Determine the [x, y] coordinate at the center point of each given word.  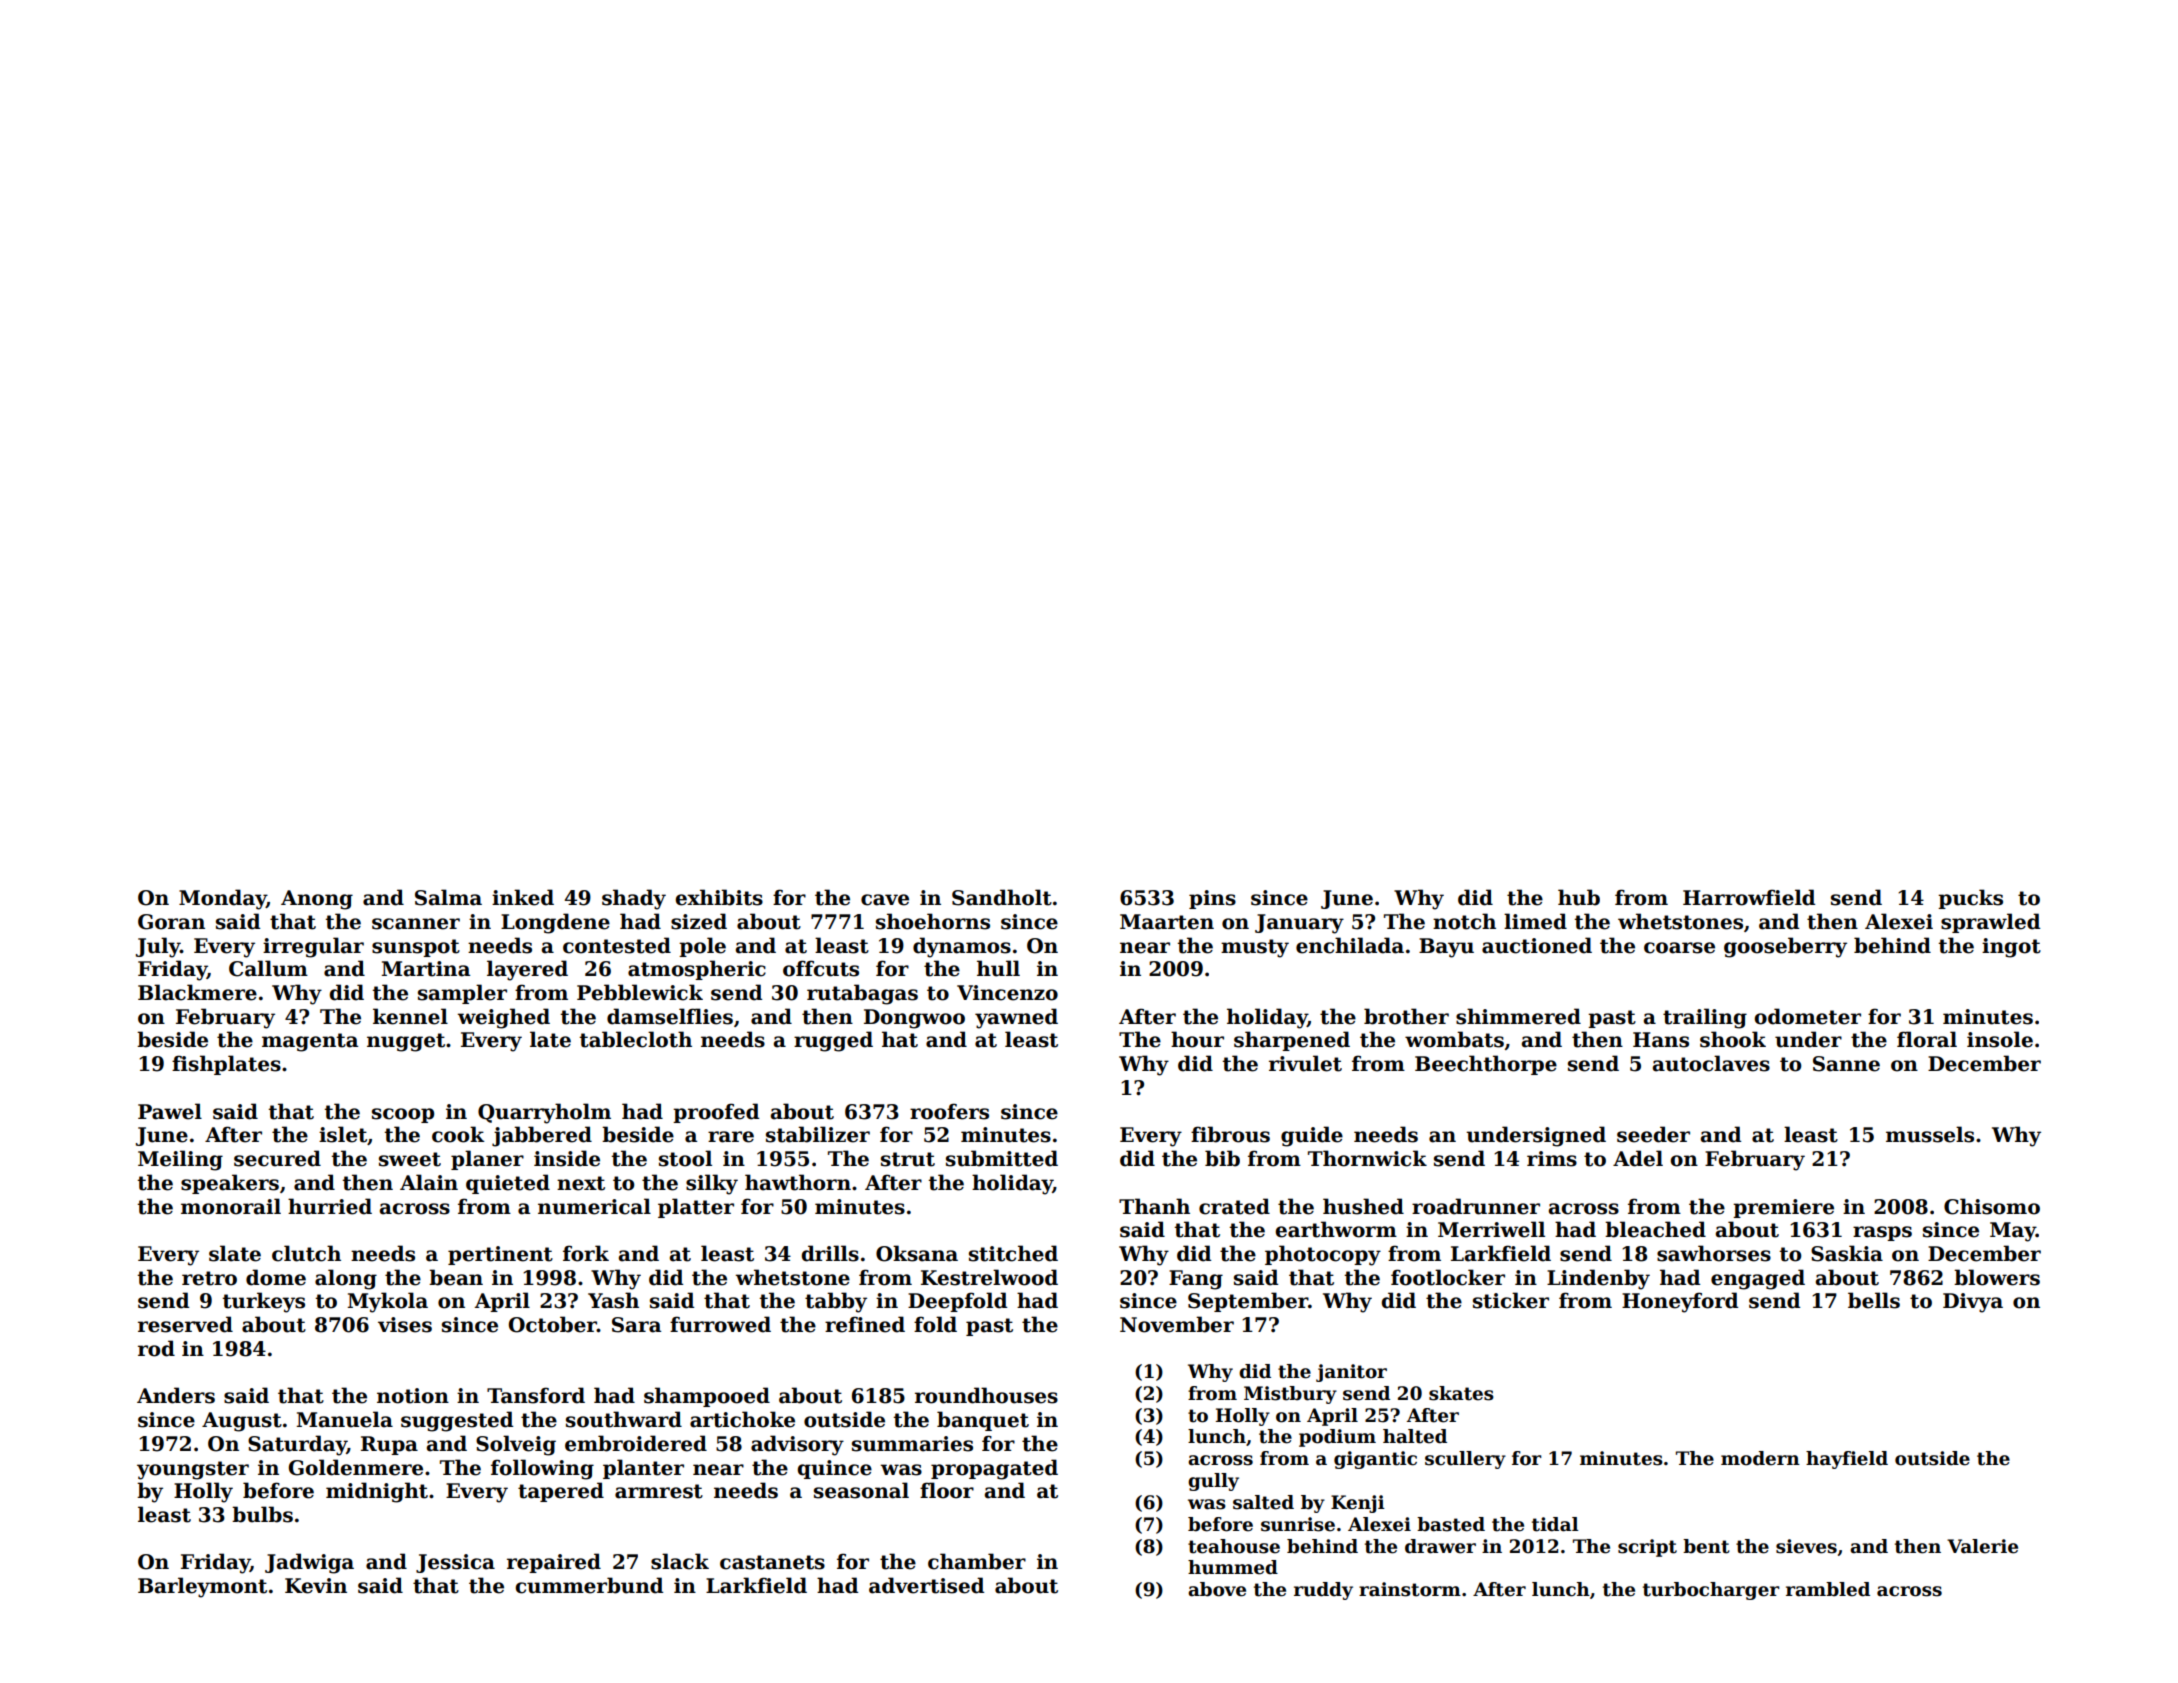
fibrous [1230, 1134]
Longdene [555, 923]
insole [2000, 1039]
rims [1552, 1159]
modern [1760, 1458]
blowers [1997, 1277]
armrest [659, 1491]
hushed [1363, 1206]
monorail [231, 1206]
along [346, 1279]
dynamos [962, 947]
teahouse [1234, 1546]
